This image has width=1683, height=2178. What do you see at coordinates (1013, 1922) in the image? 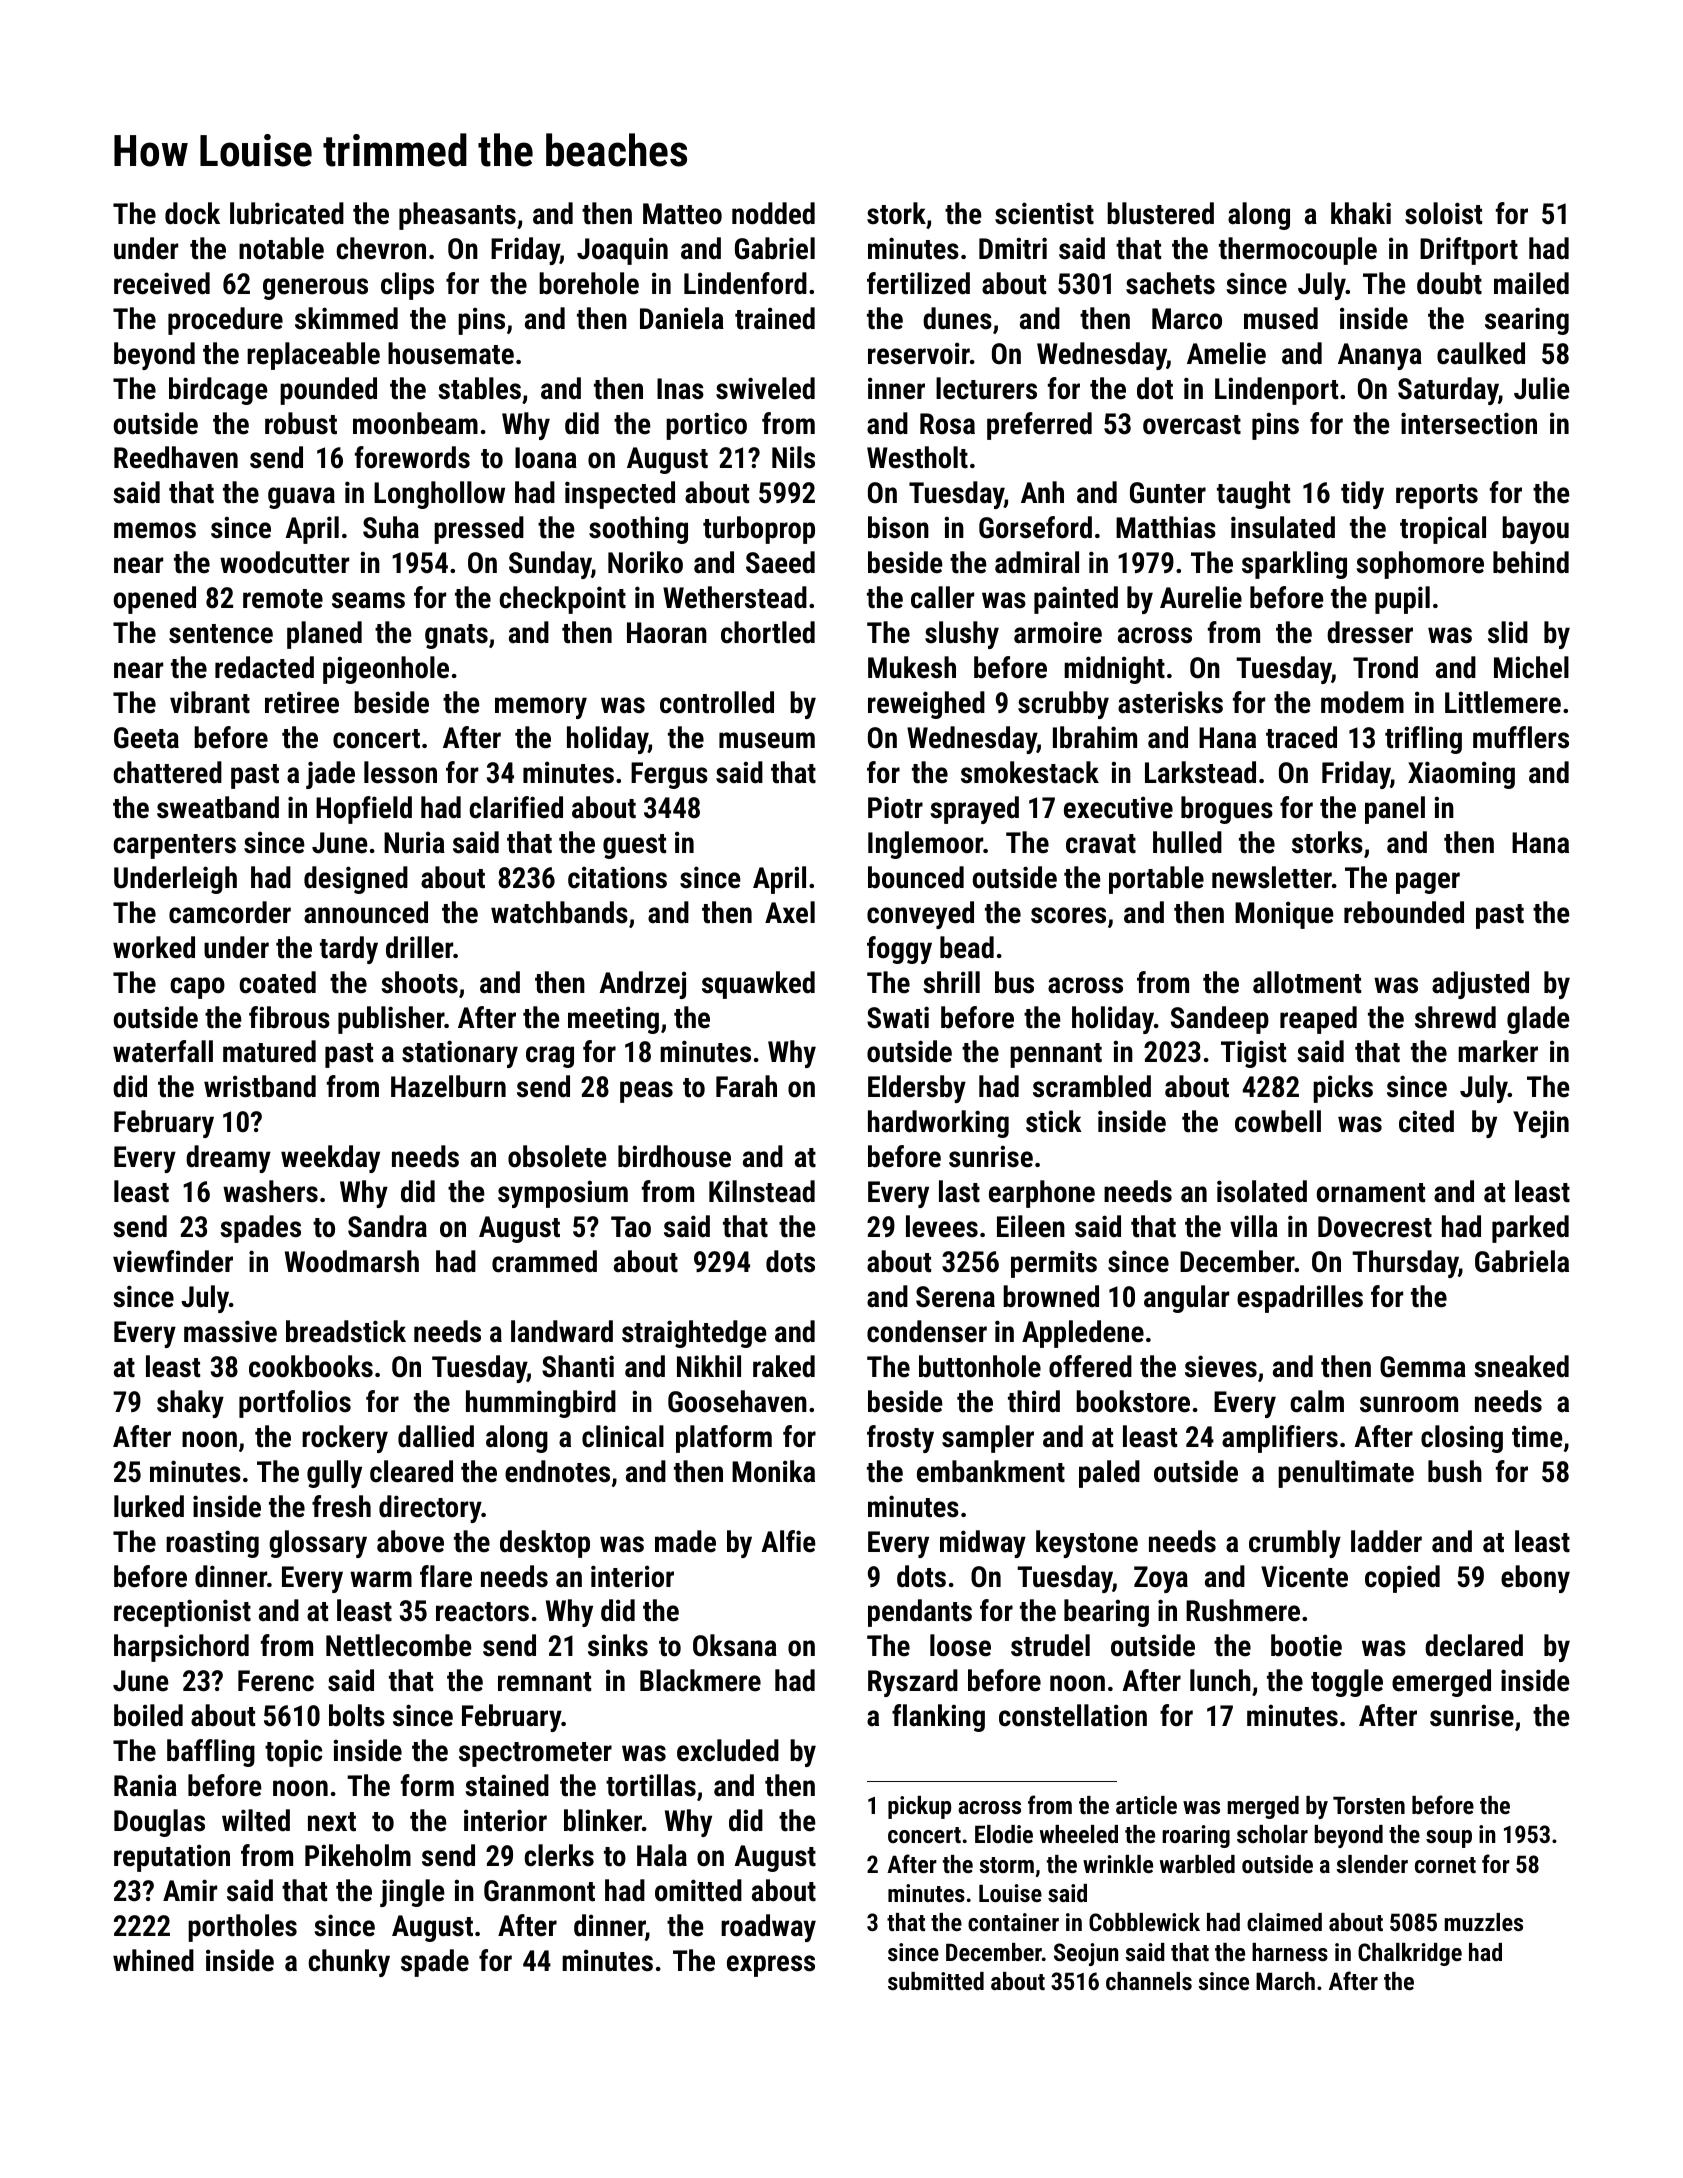
I see `container` at bounding box center [1013, 1922].
